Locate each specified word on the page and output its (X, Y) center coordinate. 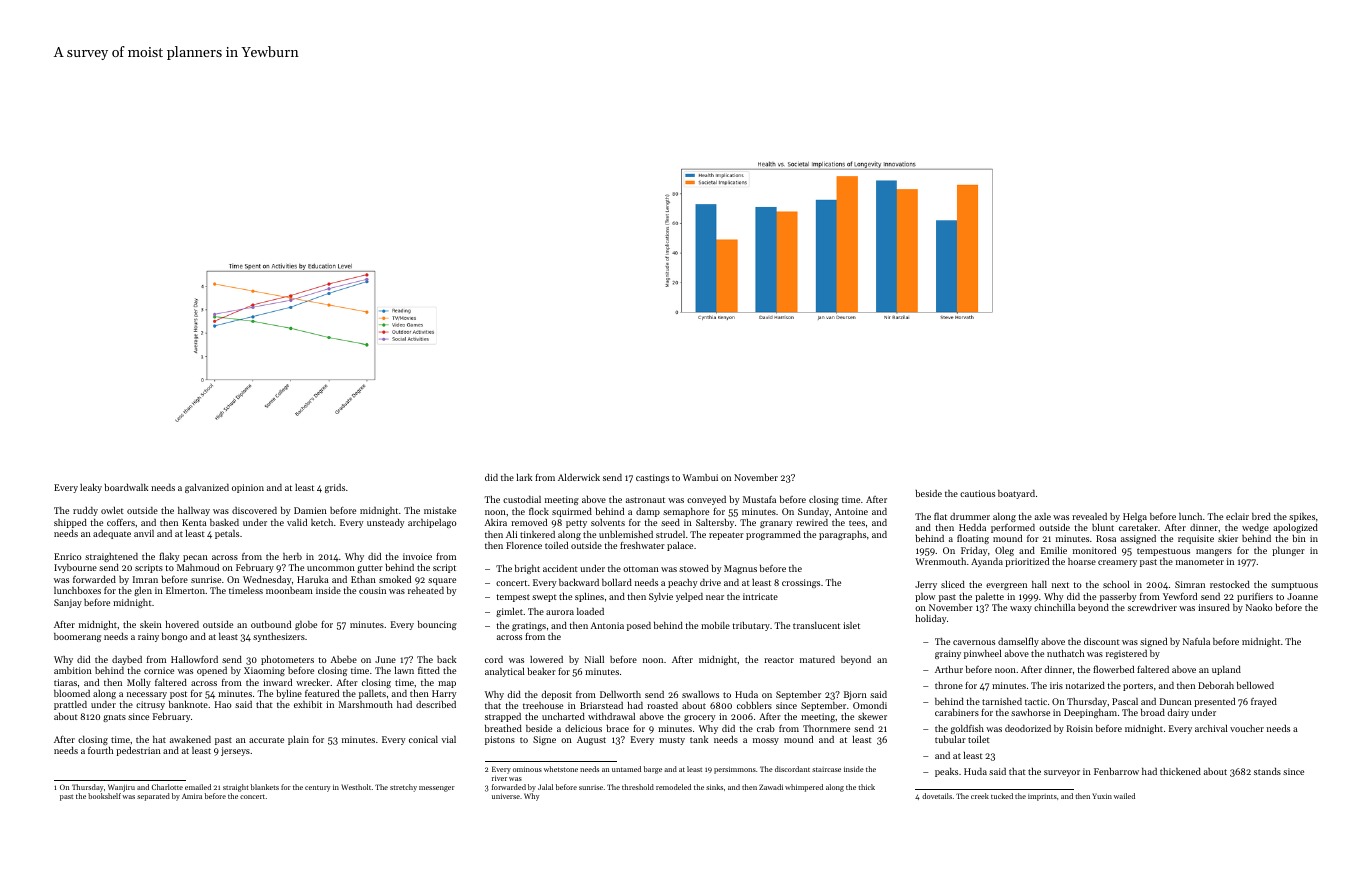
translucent (816, 625)
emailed (198, 787)
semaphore (686, 512)
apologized (1295, 528)
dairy (1178, 713)
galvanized (207, 488)
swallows (700, 694)
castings (652, 478)
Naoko (1259, 607)
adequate (112, 534)
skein (151, 624)
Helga (1135, 517)
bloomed (72, 693)
